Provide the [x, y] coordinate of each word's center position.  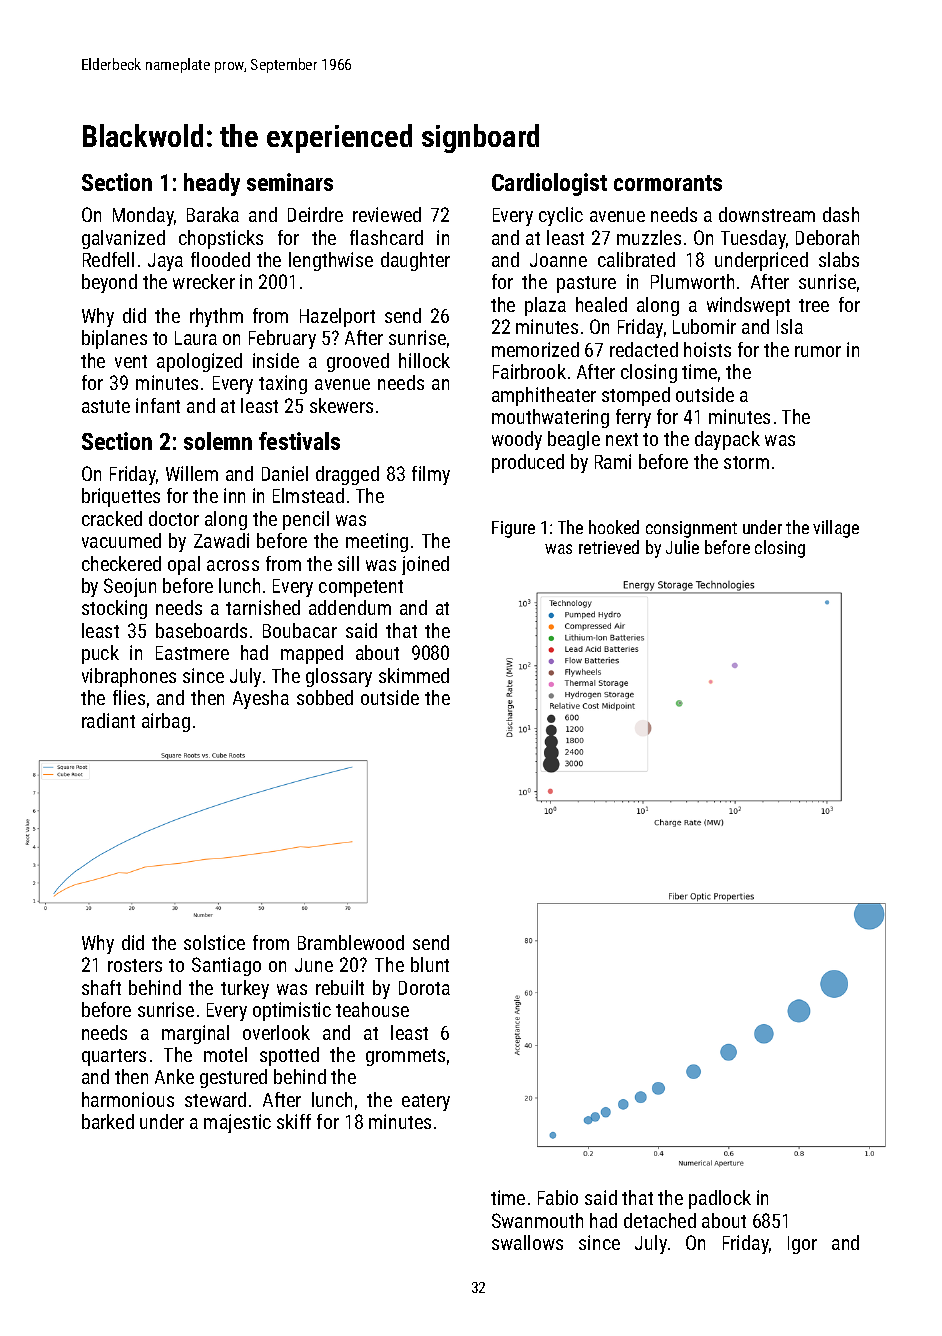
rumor [818, 351]
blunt [430, 964]
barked [108, 1121]
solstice [214, 942]
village [836, 529]
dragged [347, 475]
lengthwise [331, 261]
